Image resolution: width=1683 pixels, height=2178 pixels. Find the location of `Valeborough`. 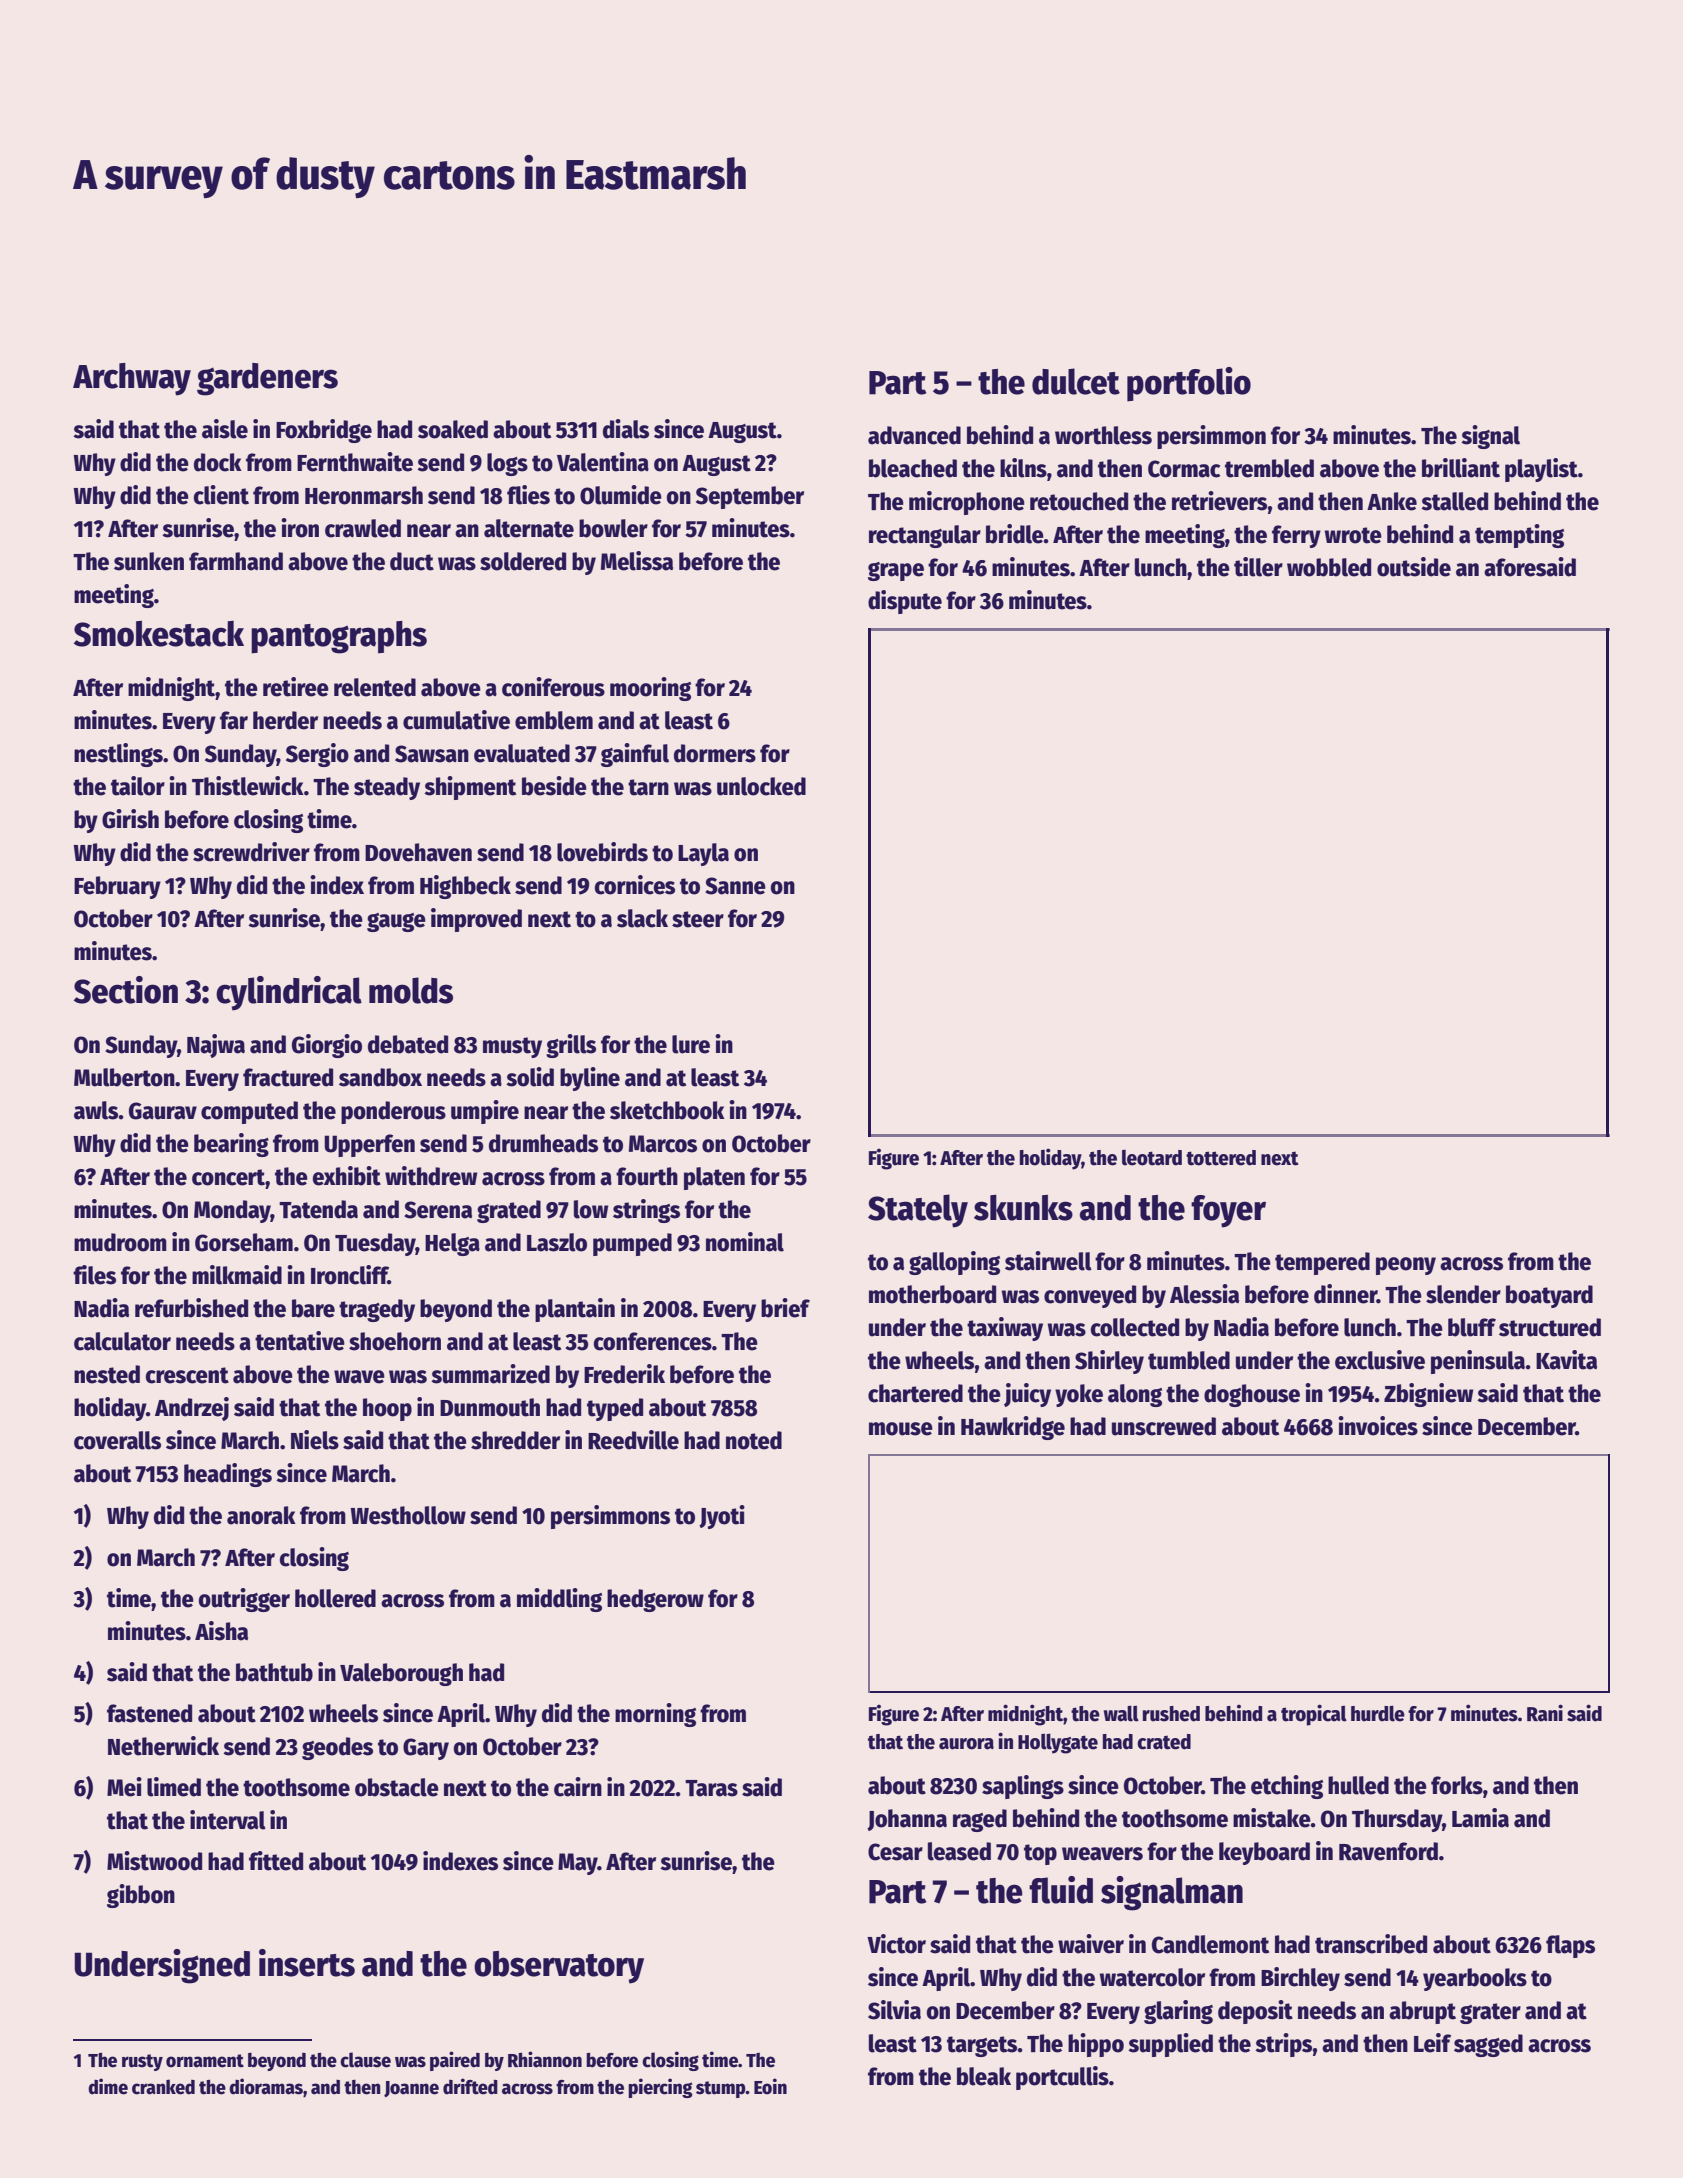

Valeborough is located at coordinates (401, 1674).
